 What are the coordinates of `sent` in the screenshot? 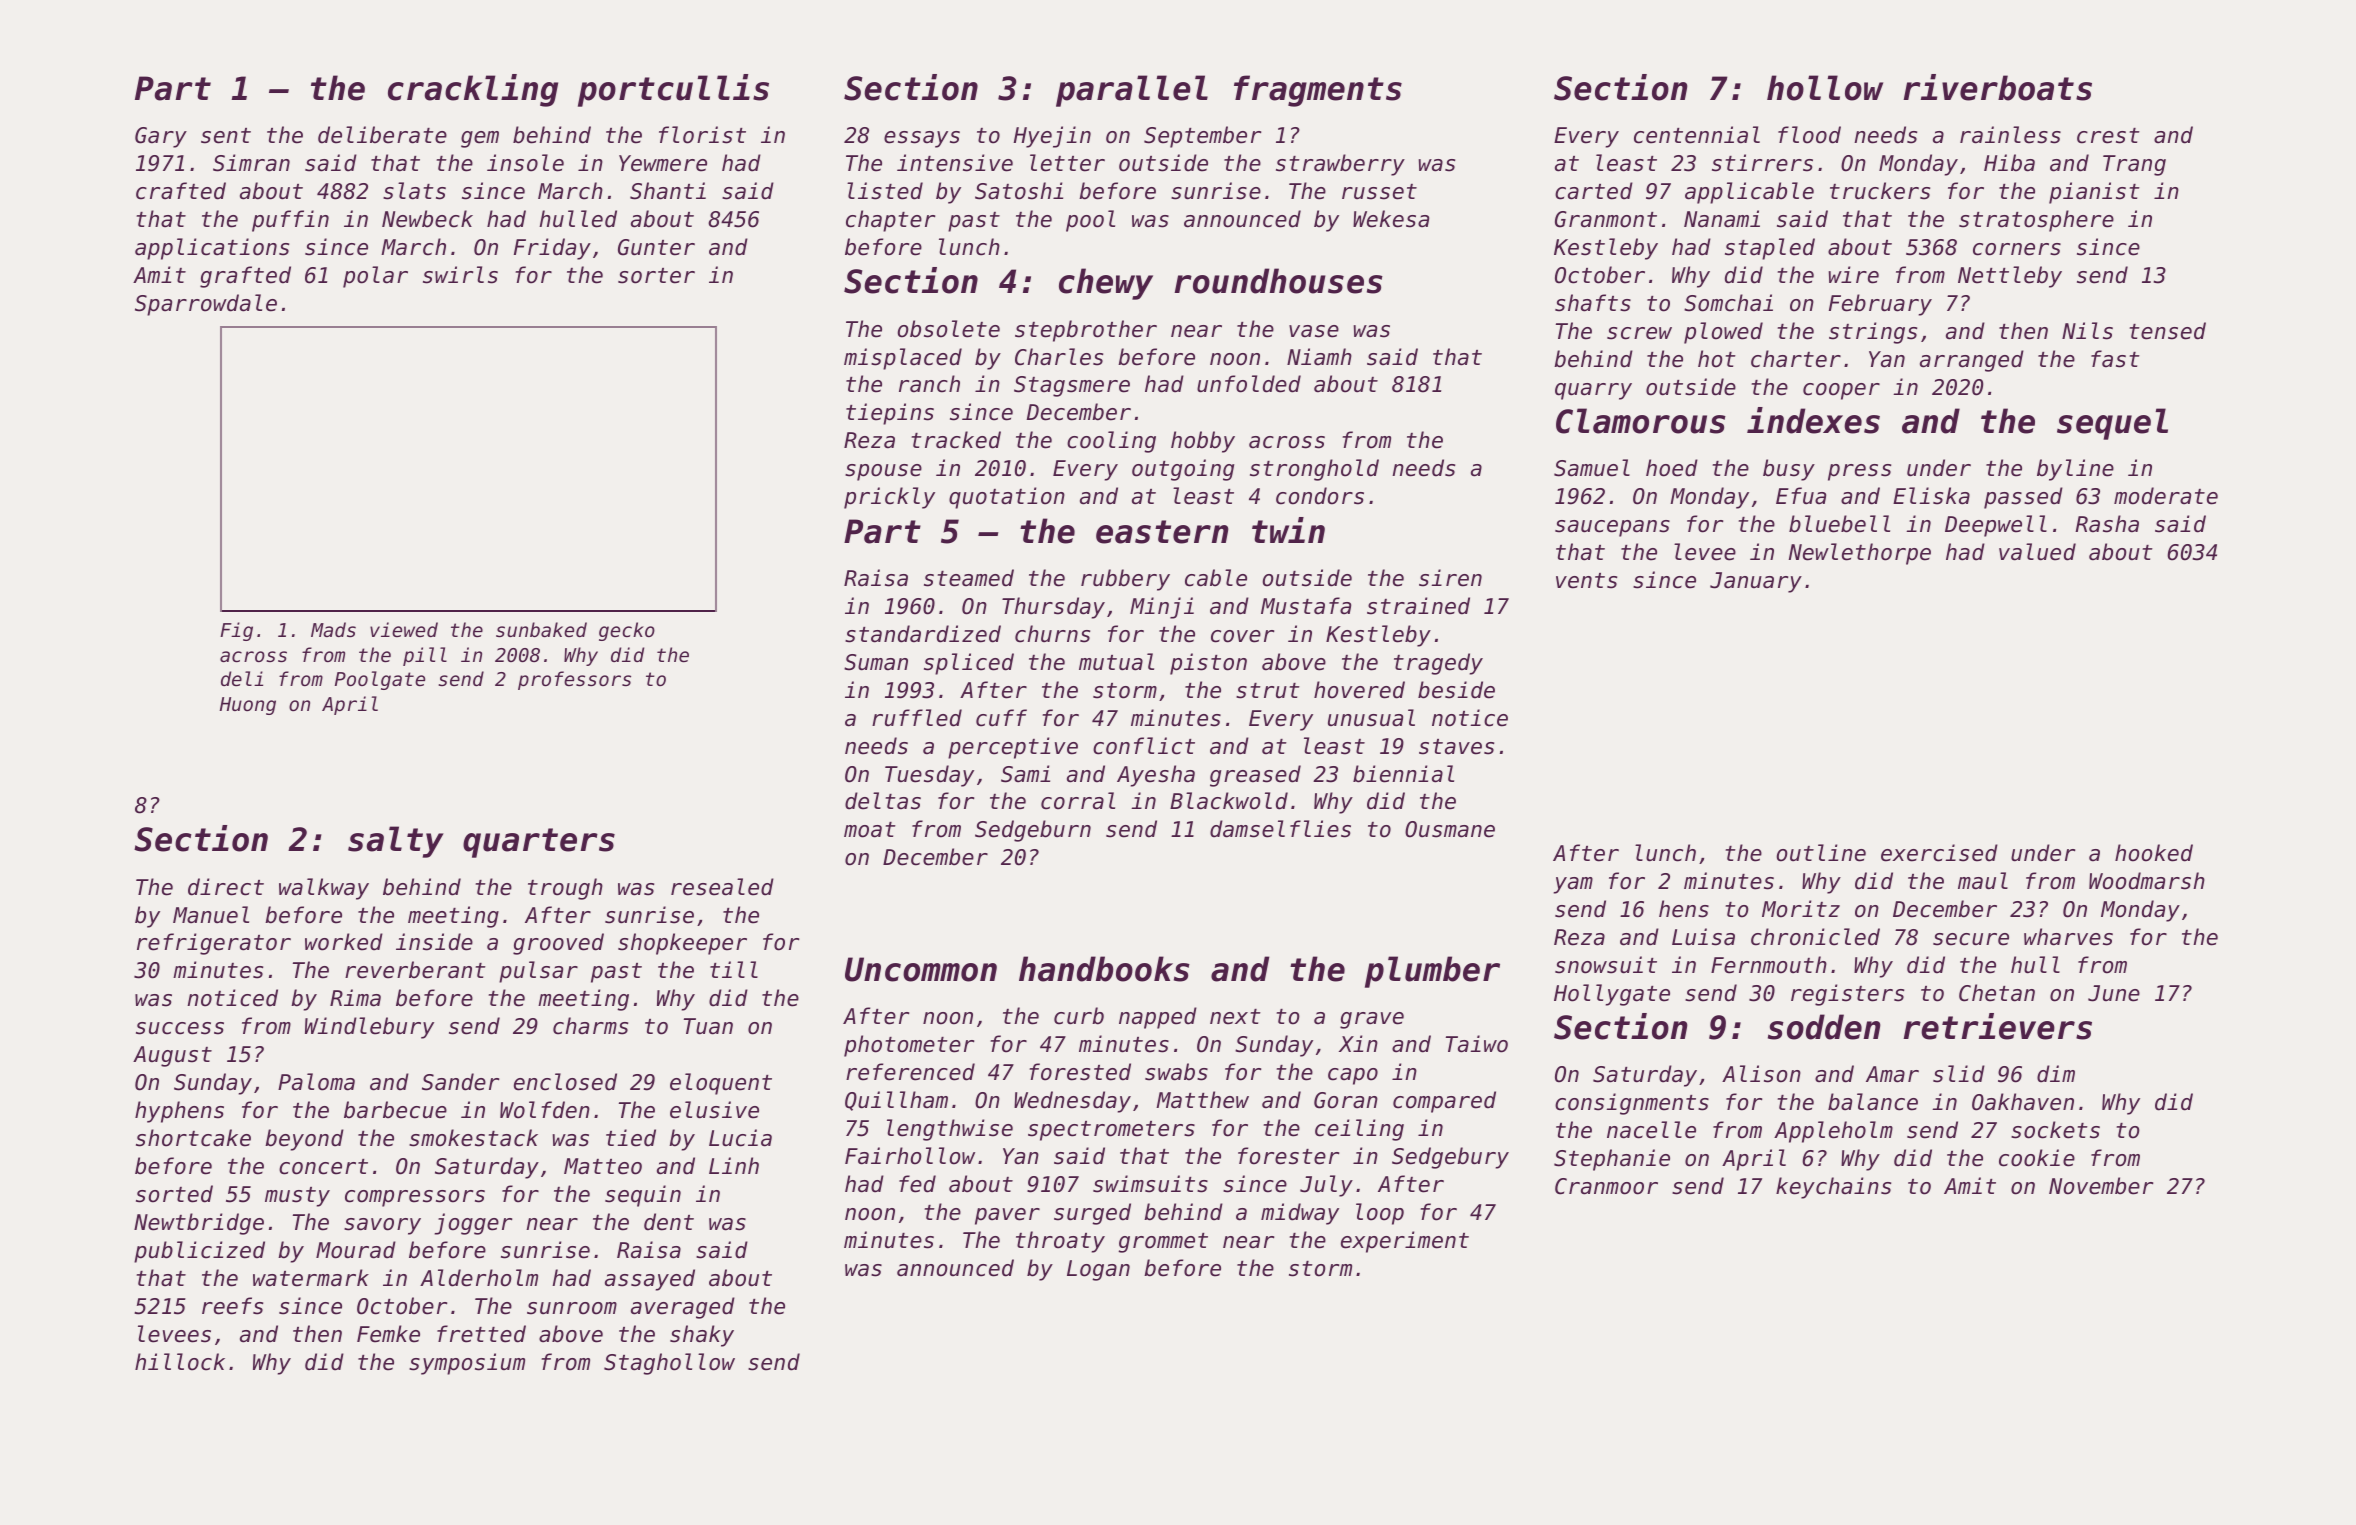 It's located at (226, 136).
